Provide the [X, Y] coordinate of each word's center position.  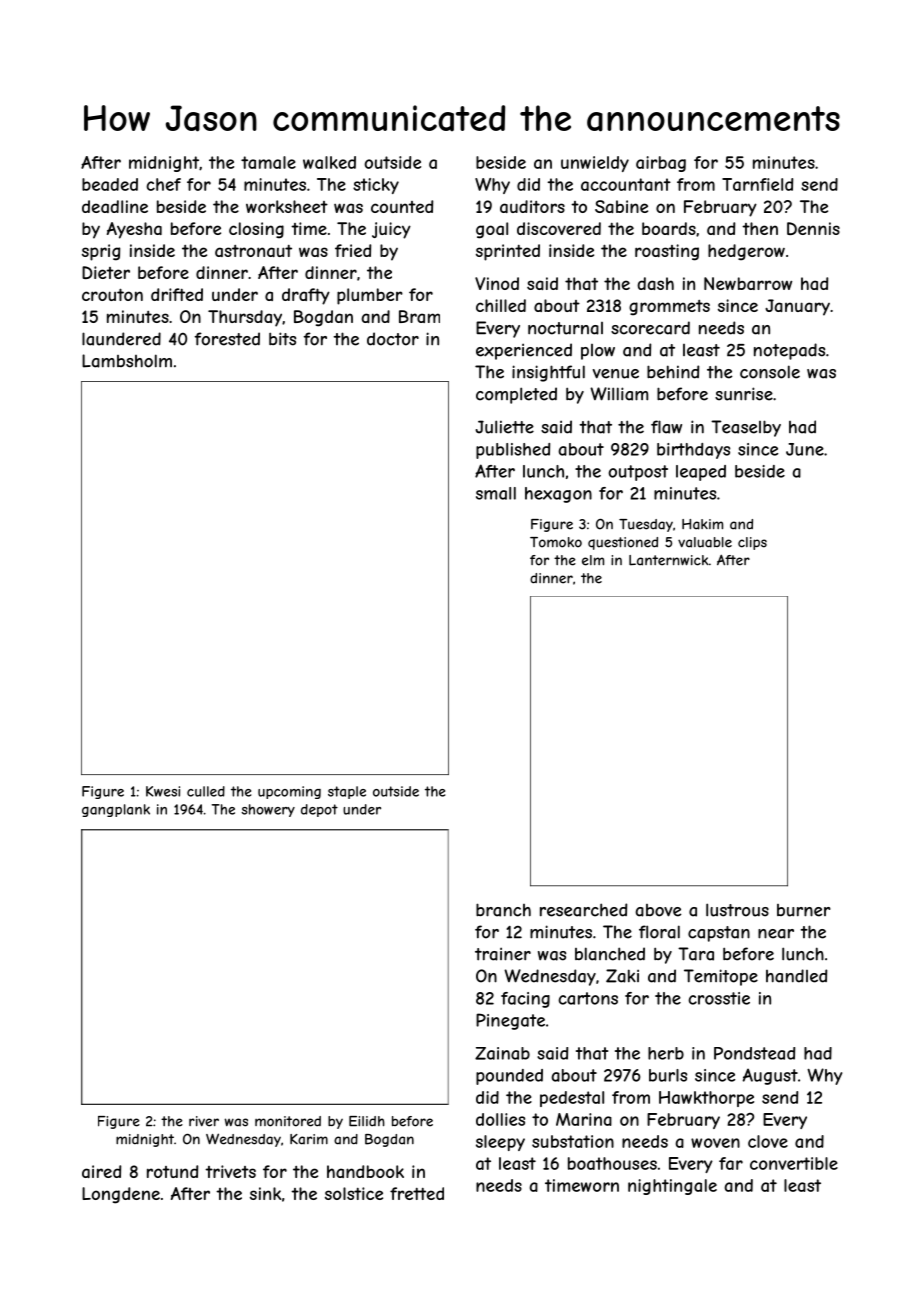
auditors [532, 206]
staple [347, 792]
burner [804, 910]
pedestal [572, 1099]
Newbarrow [748, 283]
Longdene [121, 1195]
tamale [268, 162]
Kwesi [163, 791]
